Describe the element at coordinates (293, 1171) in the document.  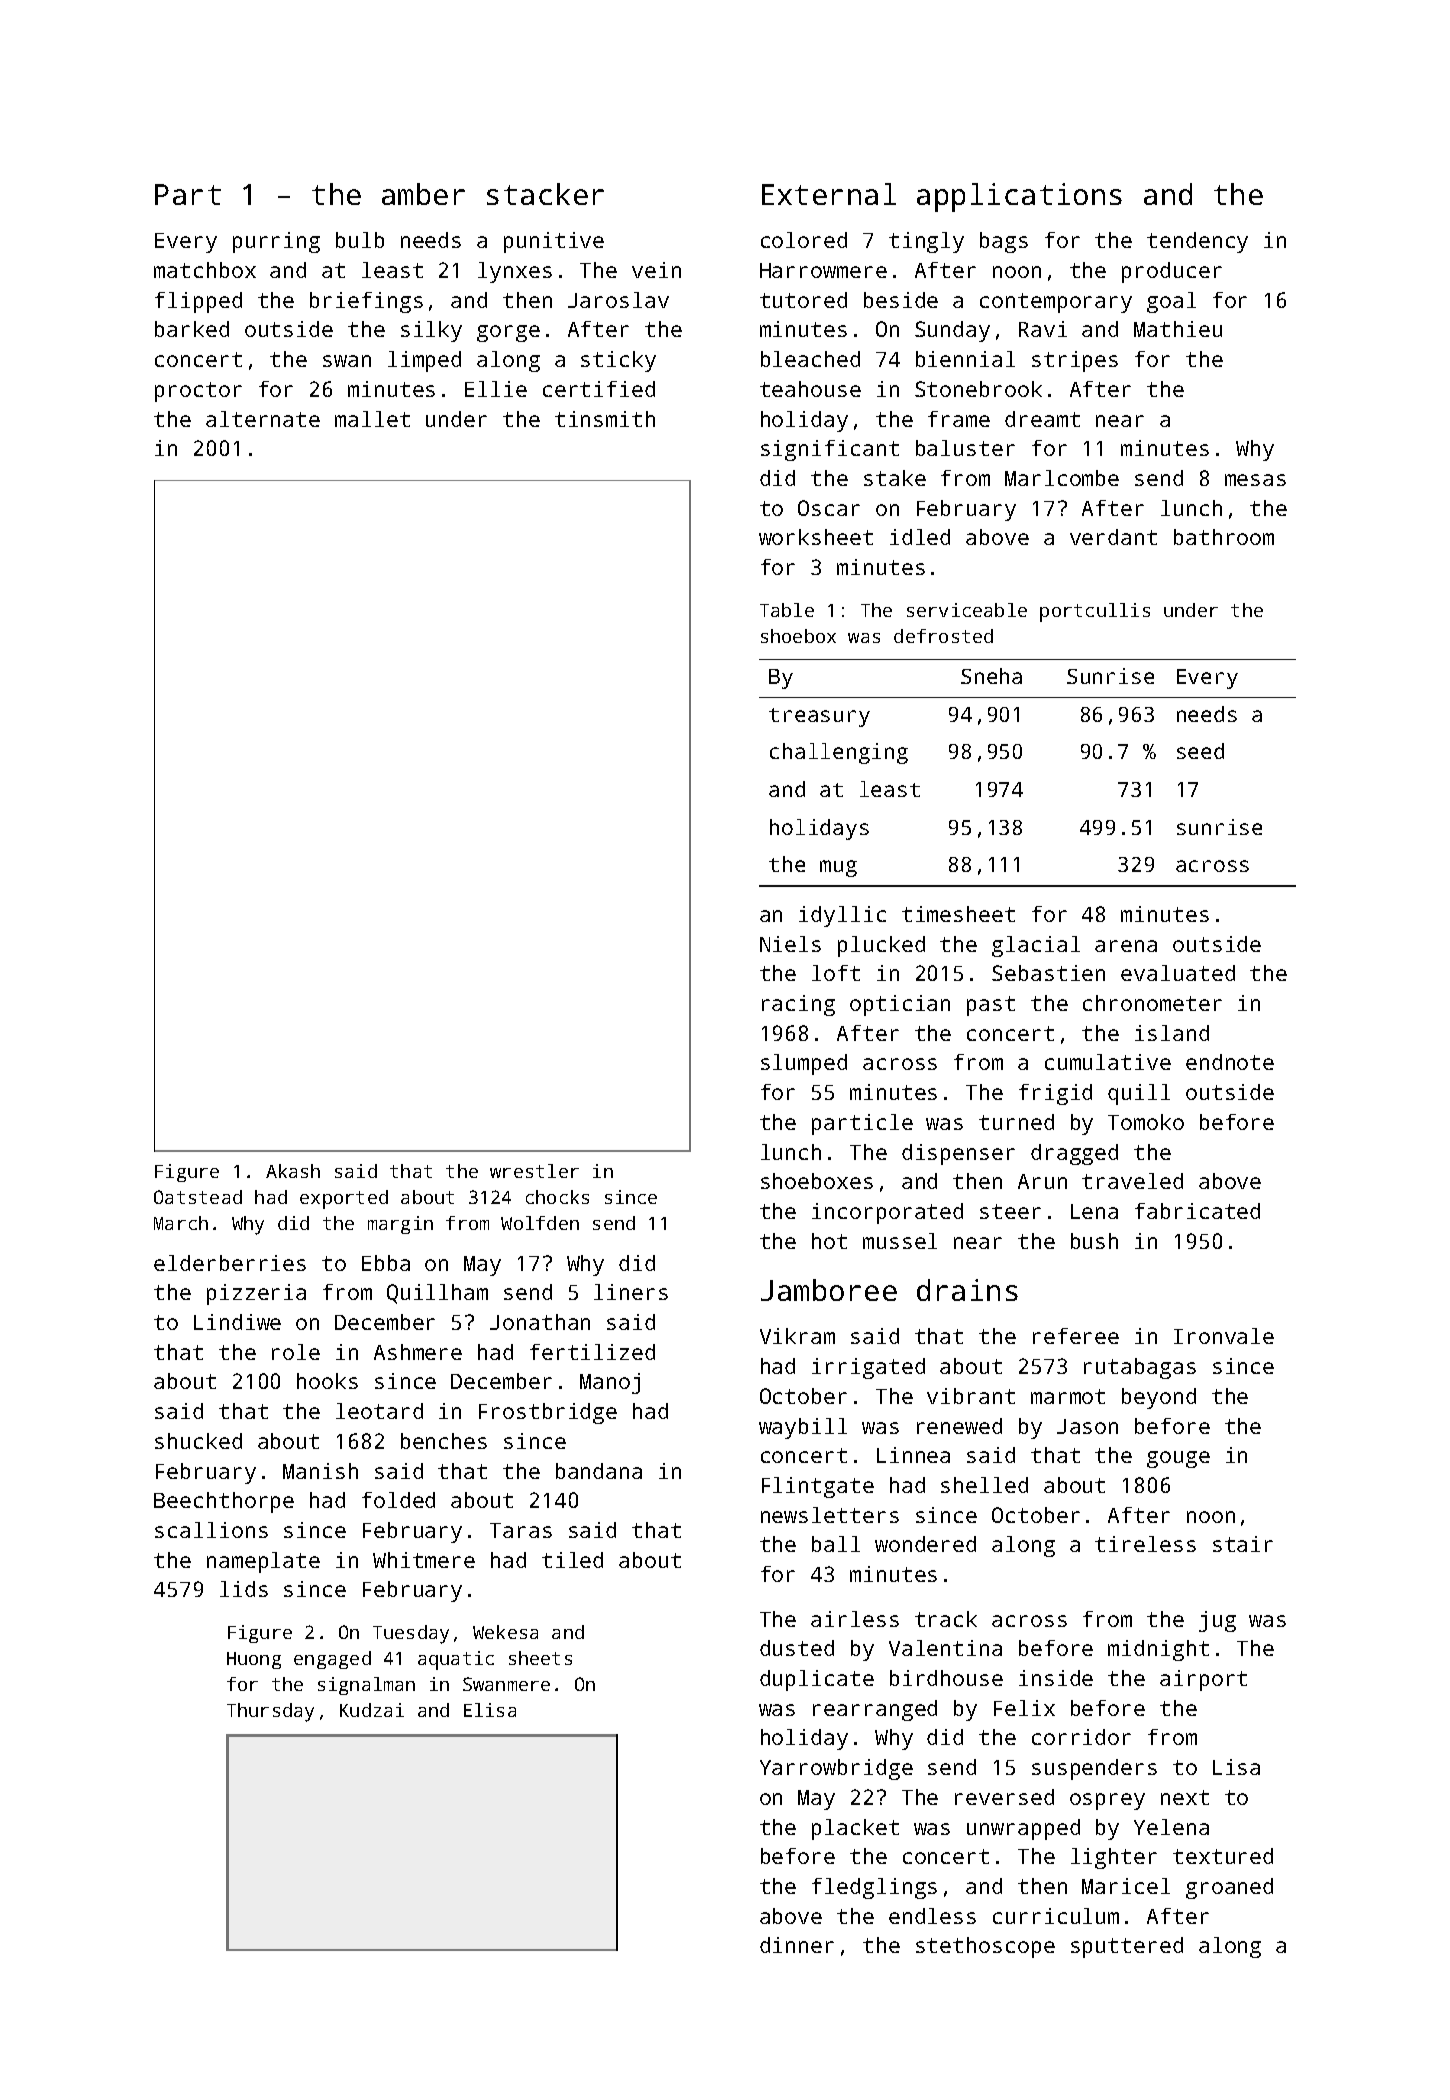
I see `Akash` at that location.
